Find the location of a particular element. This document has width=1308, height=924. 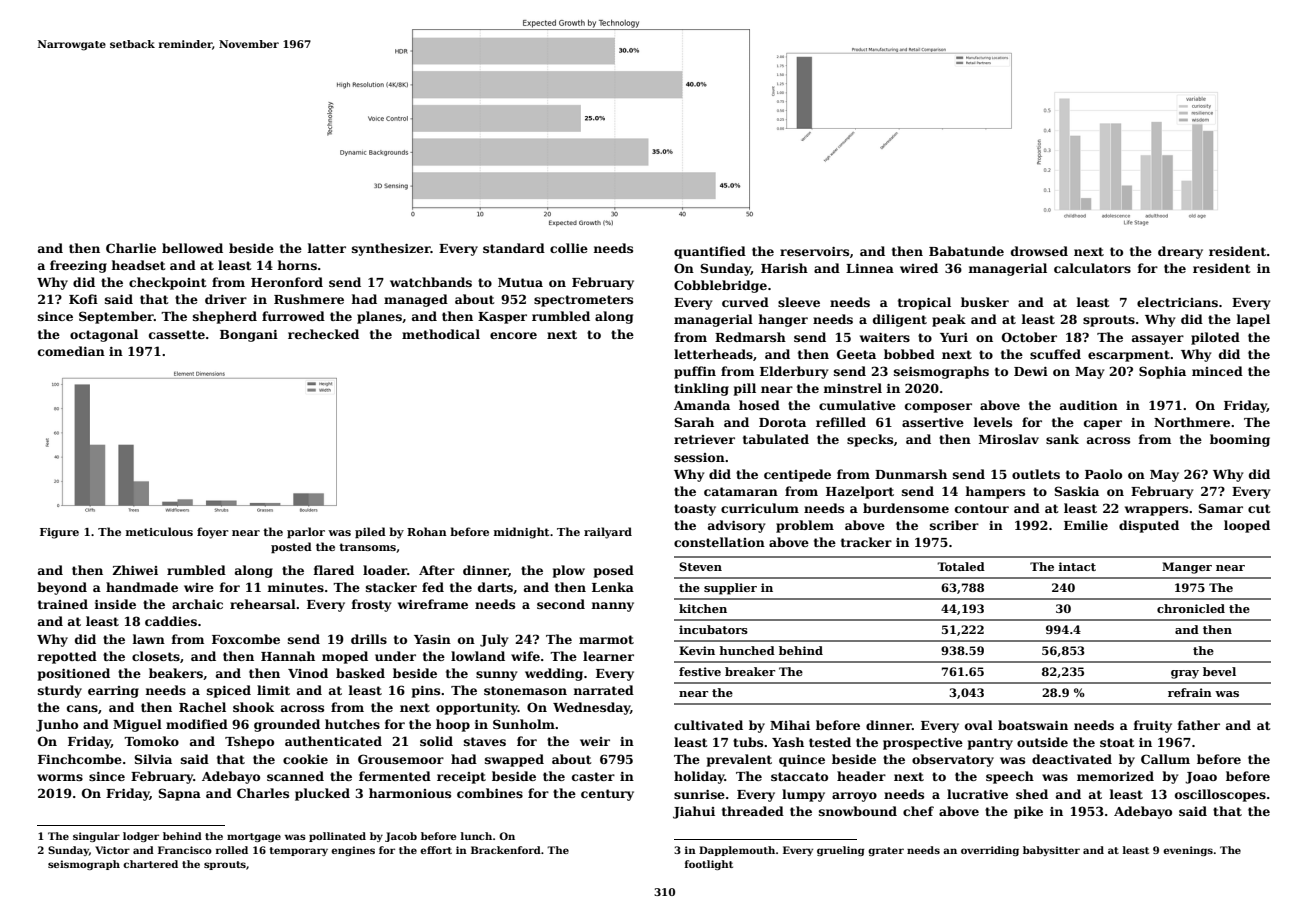

Callum is located at coordinates (1165, 759).
